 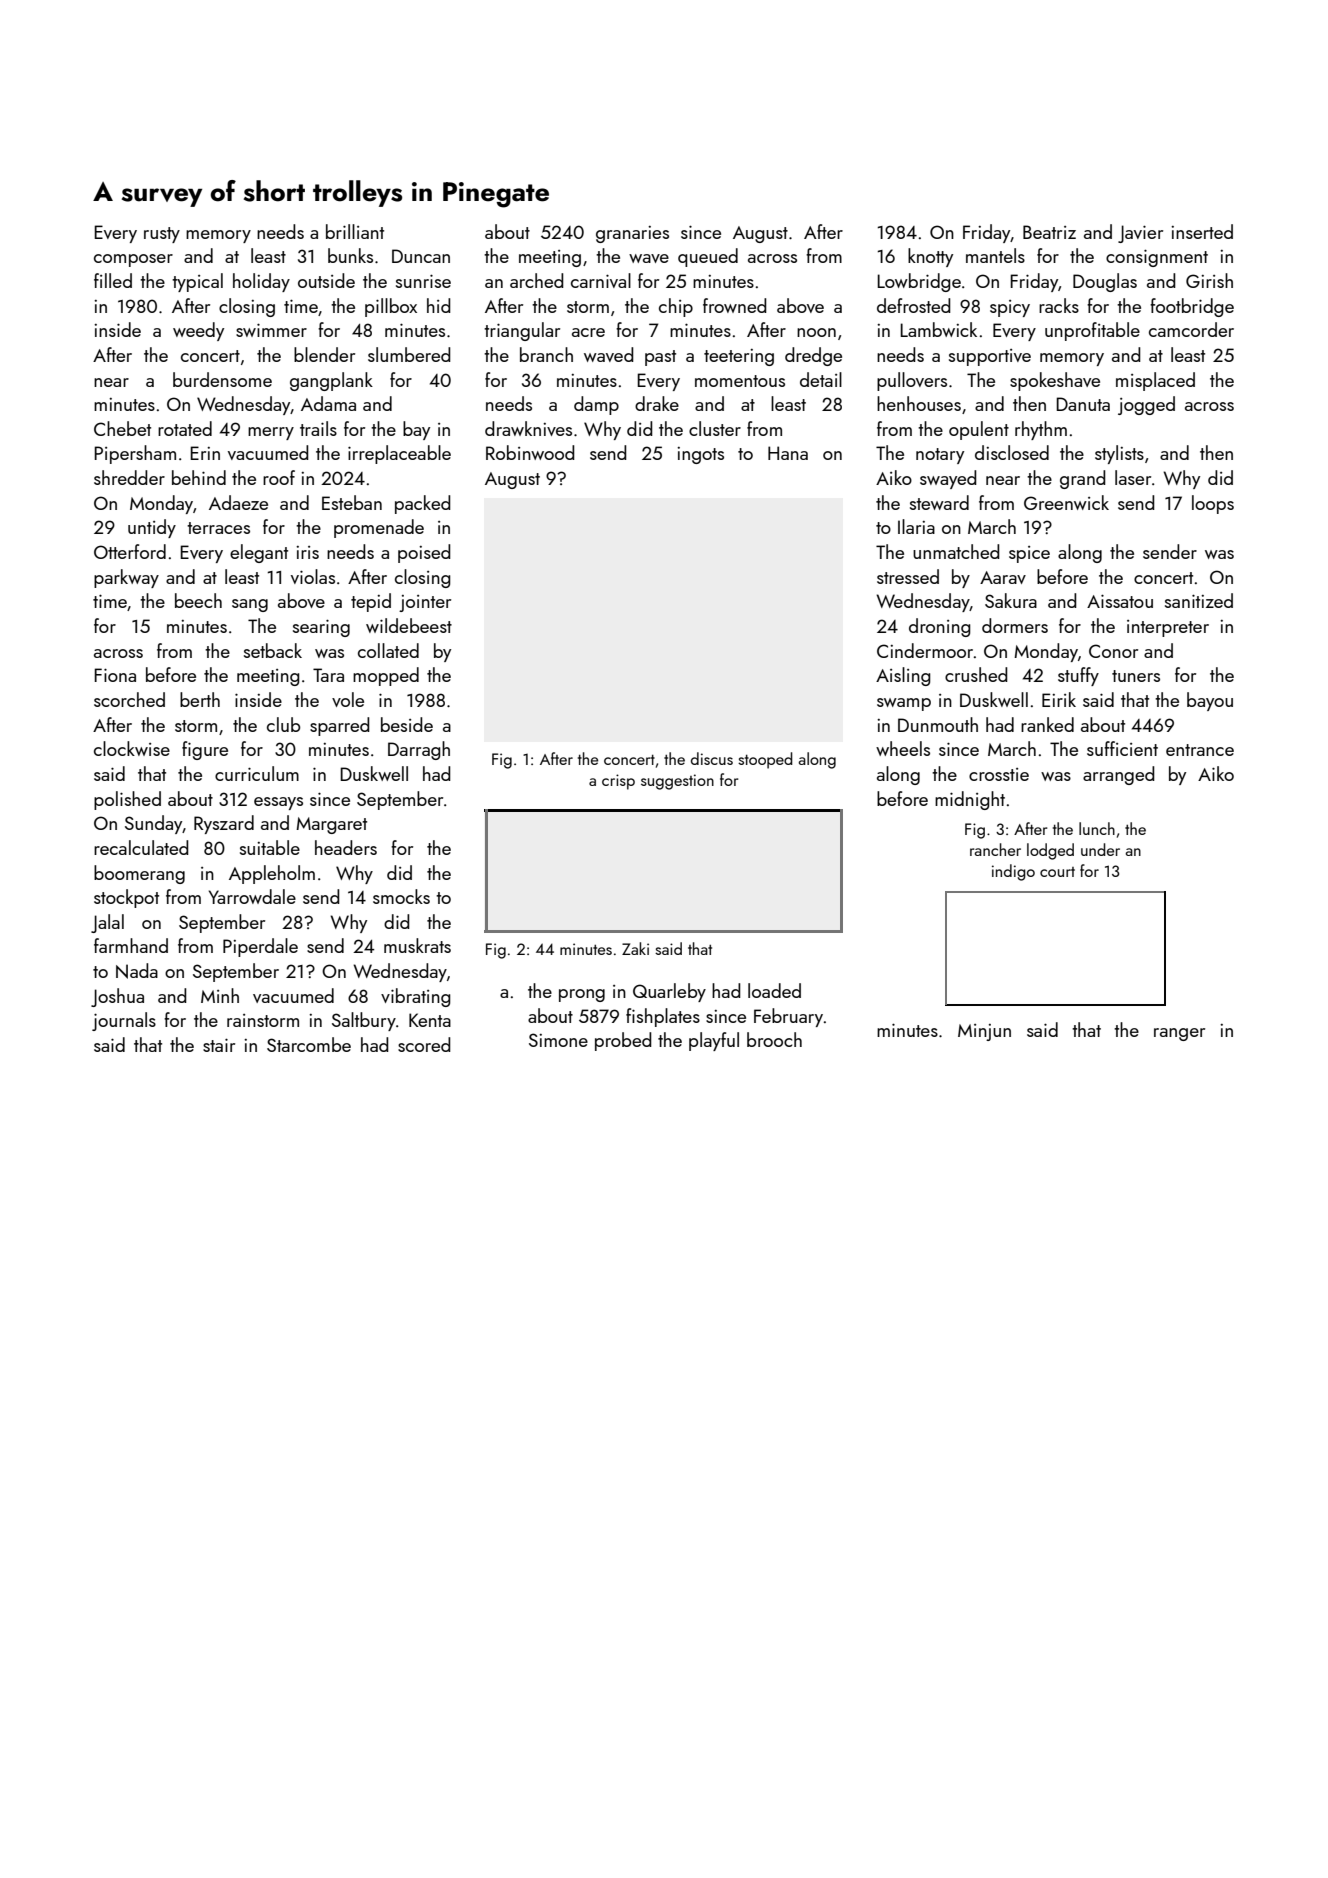 What do you see at coordinates (1049, 232) in the page?
I see `Beatriz` at bounding box center [1049, 232].
